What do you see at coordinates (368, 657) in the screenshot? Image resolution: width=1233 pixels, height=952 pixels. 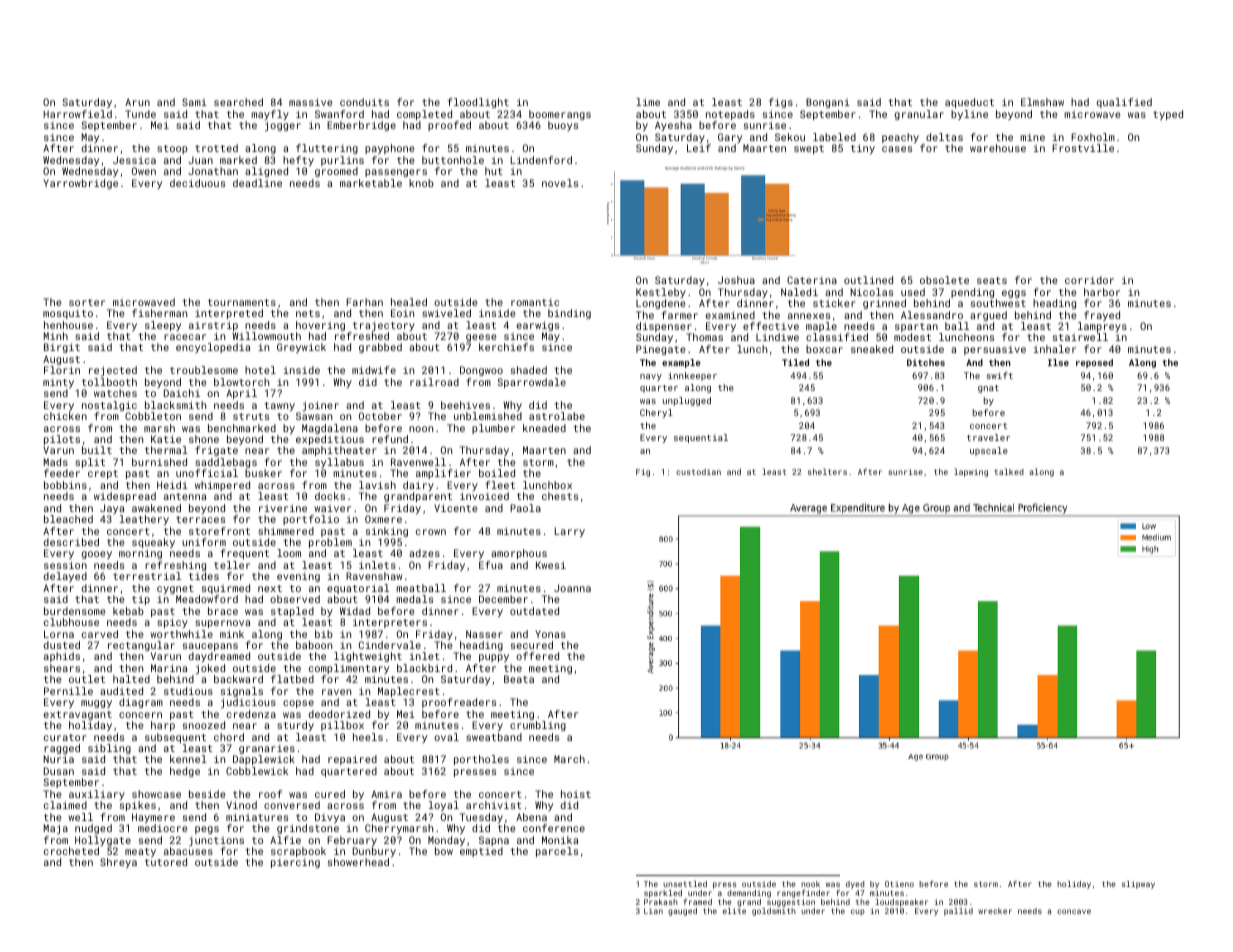 I see `lightweight` at bounding box center [368, 657].
